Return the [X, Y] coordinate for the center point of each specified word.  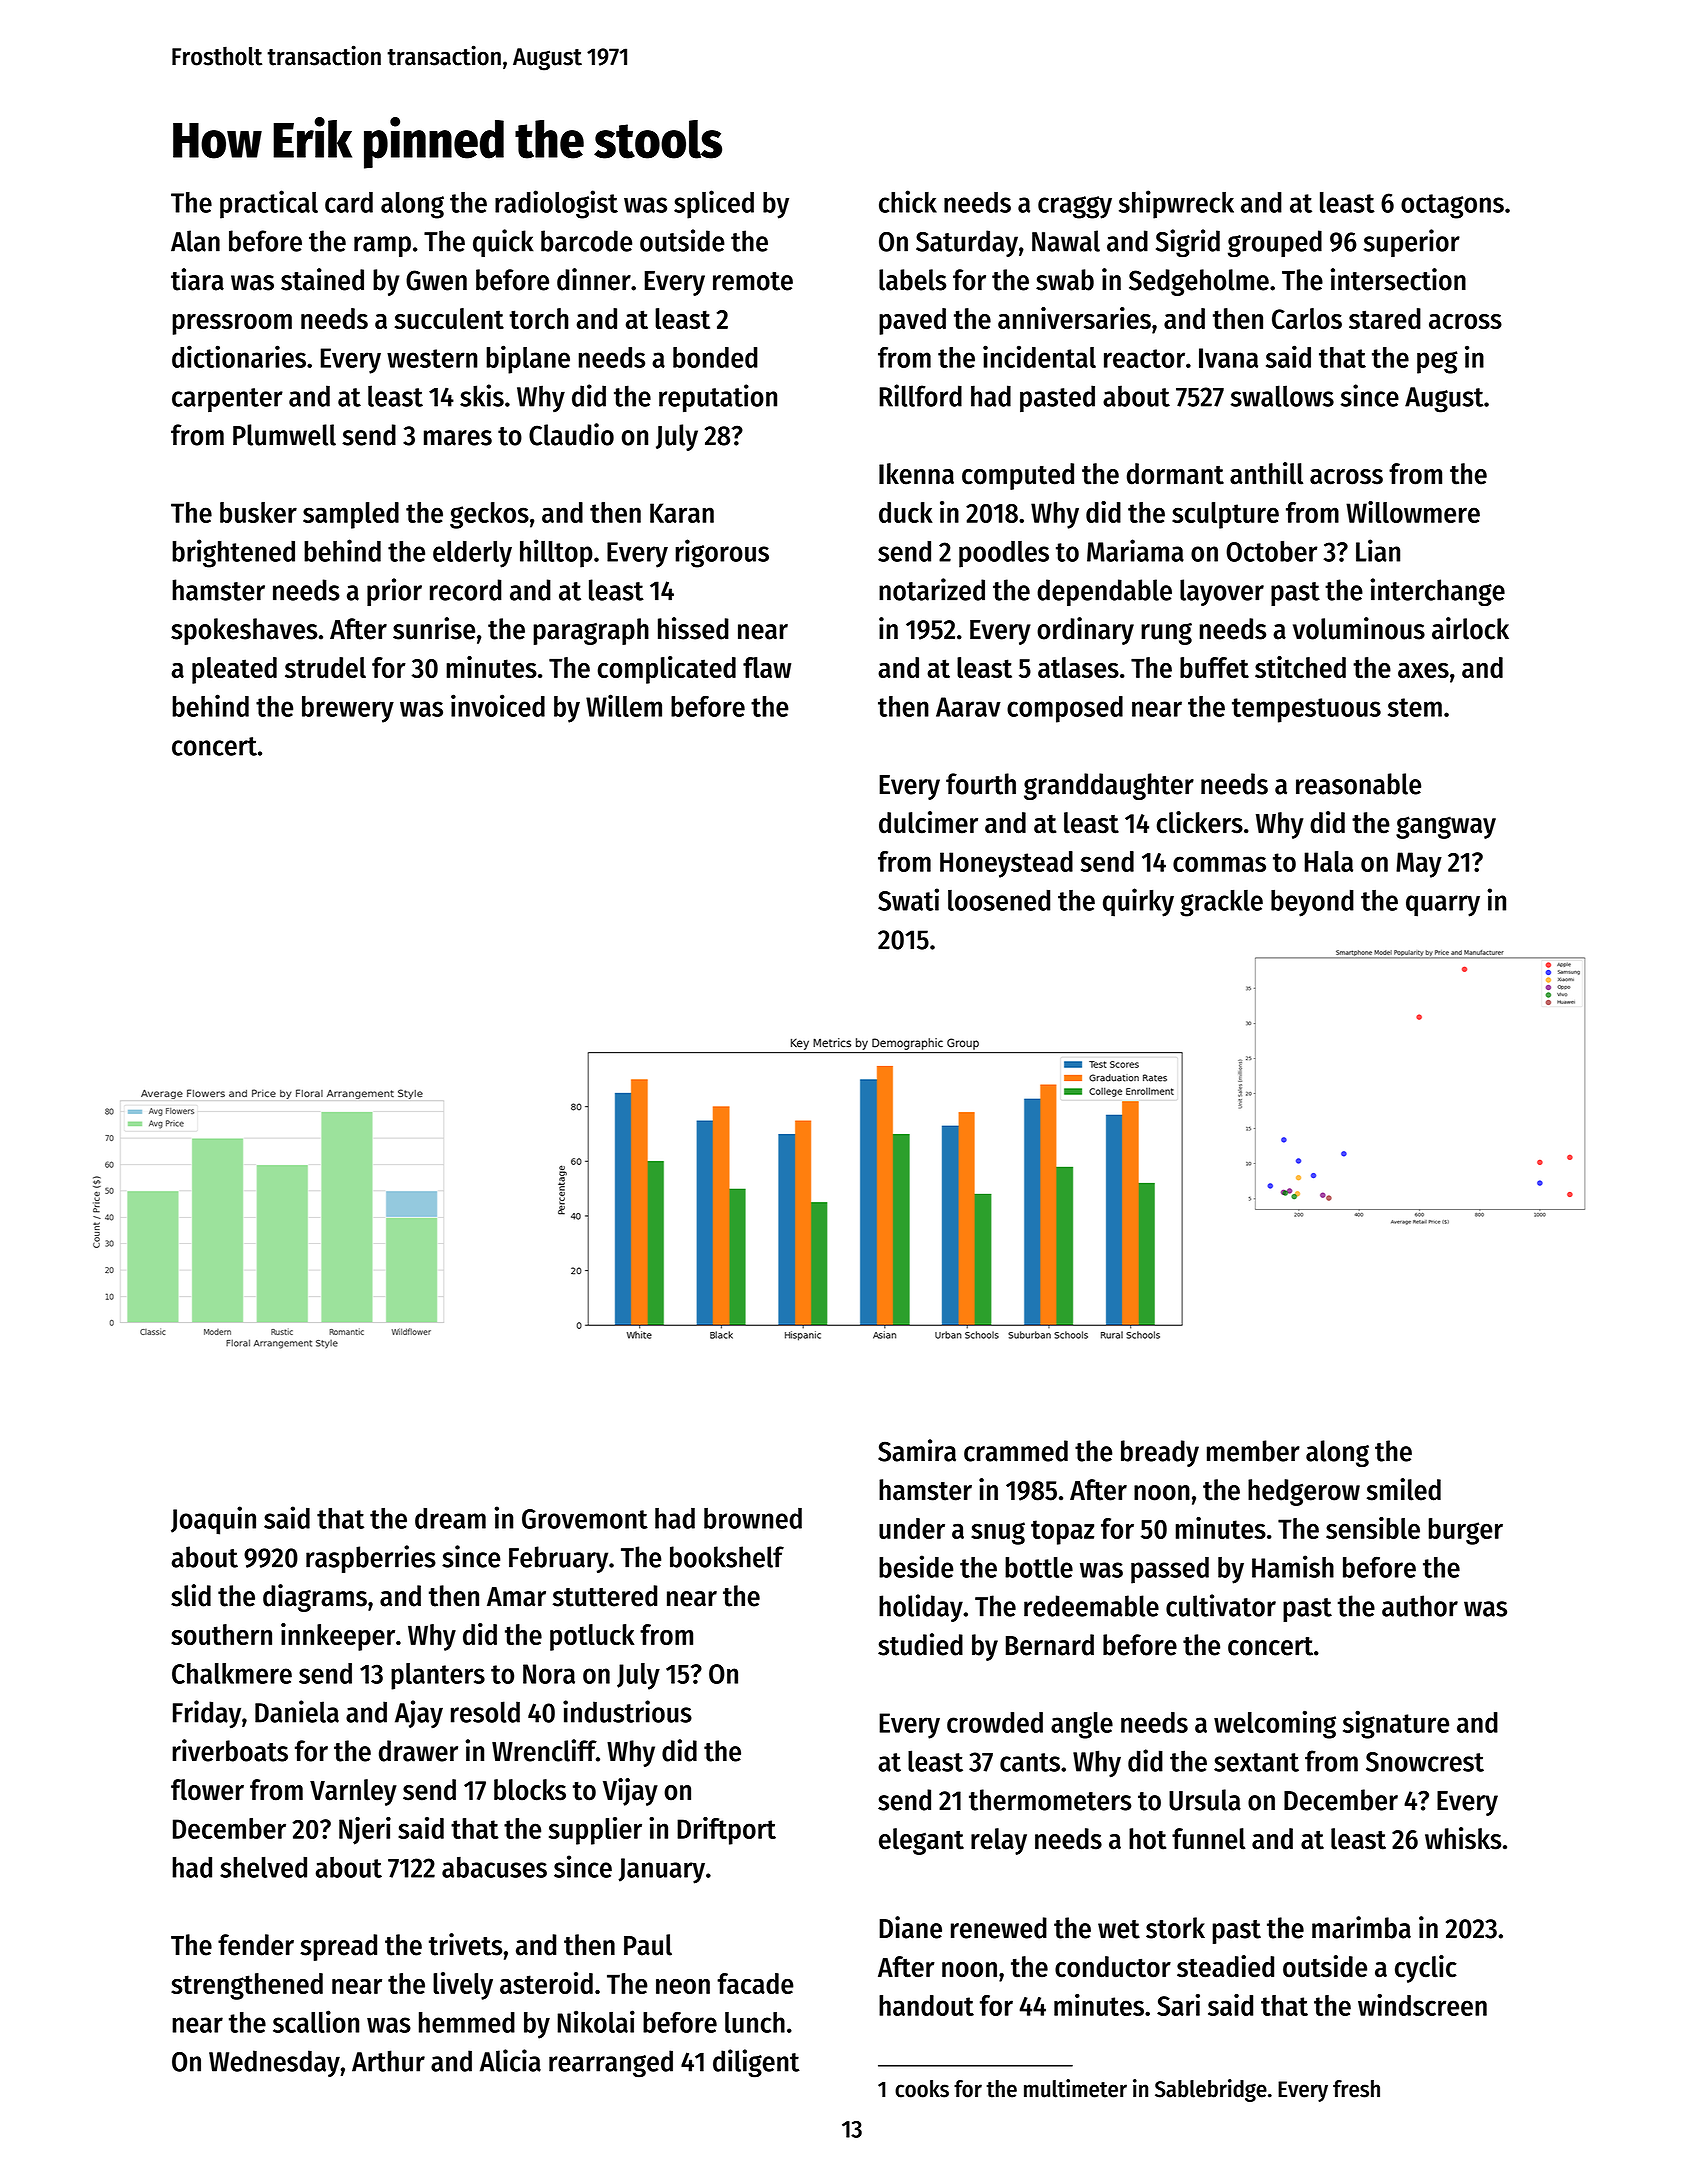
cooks [922, 2089]
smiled [1404, 1489]
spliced [714, 204]
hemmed [467, 2022]
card [349, 202]
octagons [1452, 206]
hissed [693, 628]
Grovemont [585, 1519]
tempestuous [1306, 710]
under [912, 1528]
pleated [234, 670]
